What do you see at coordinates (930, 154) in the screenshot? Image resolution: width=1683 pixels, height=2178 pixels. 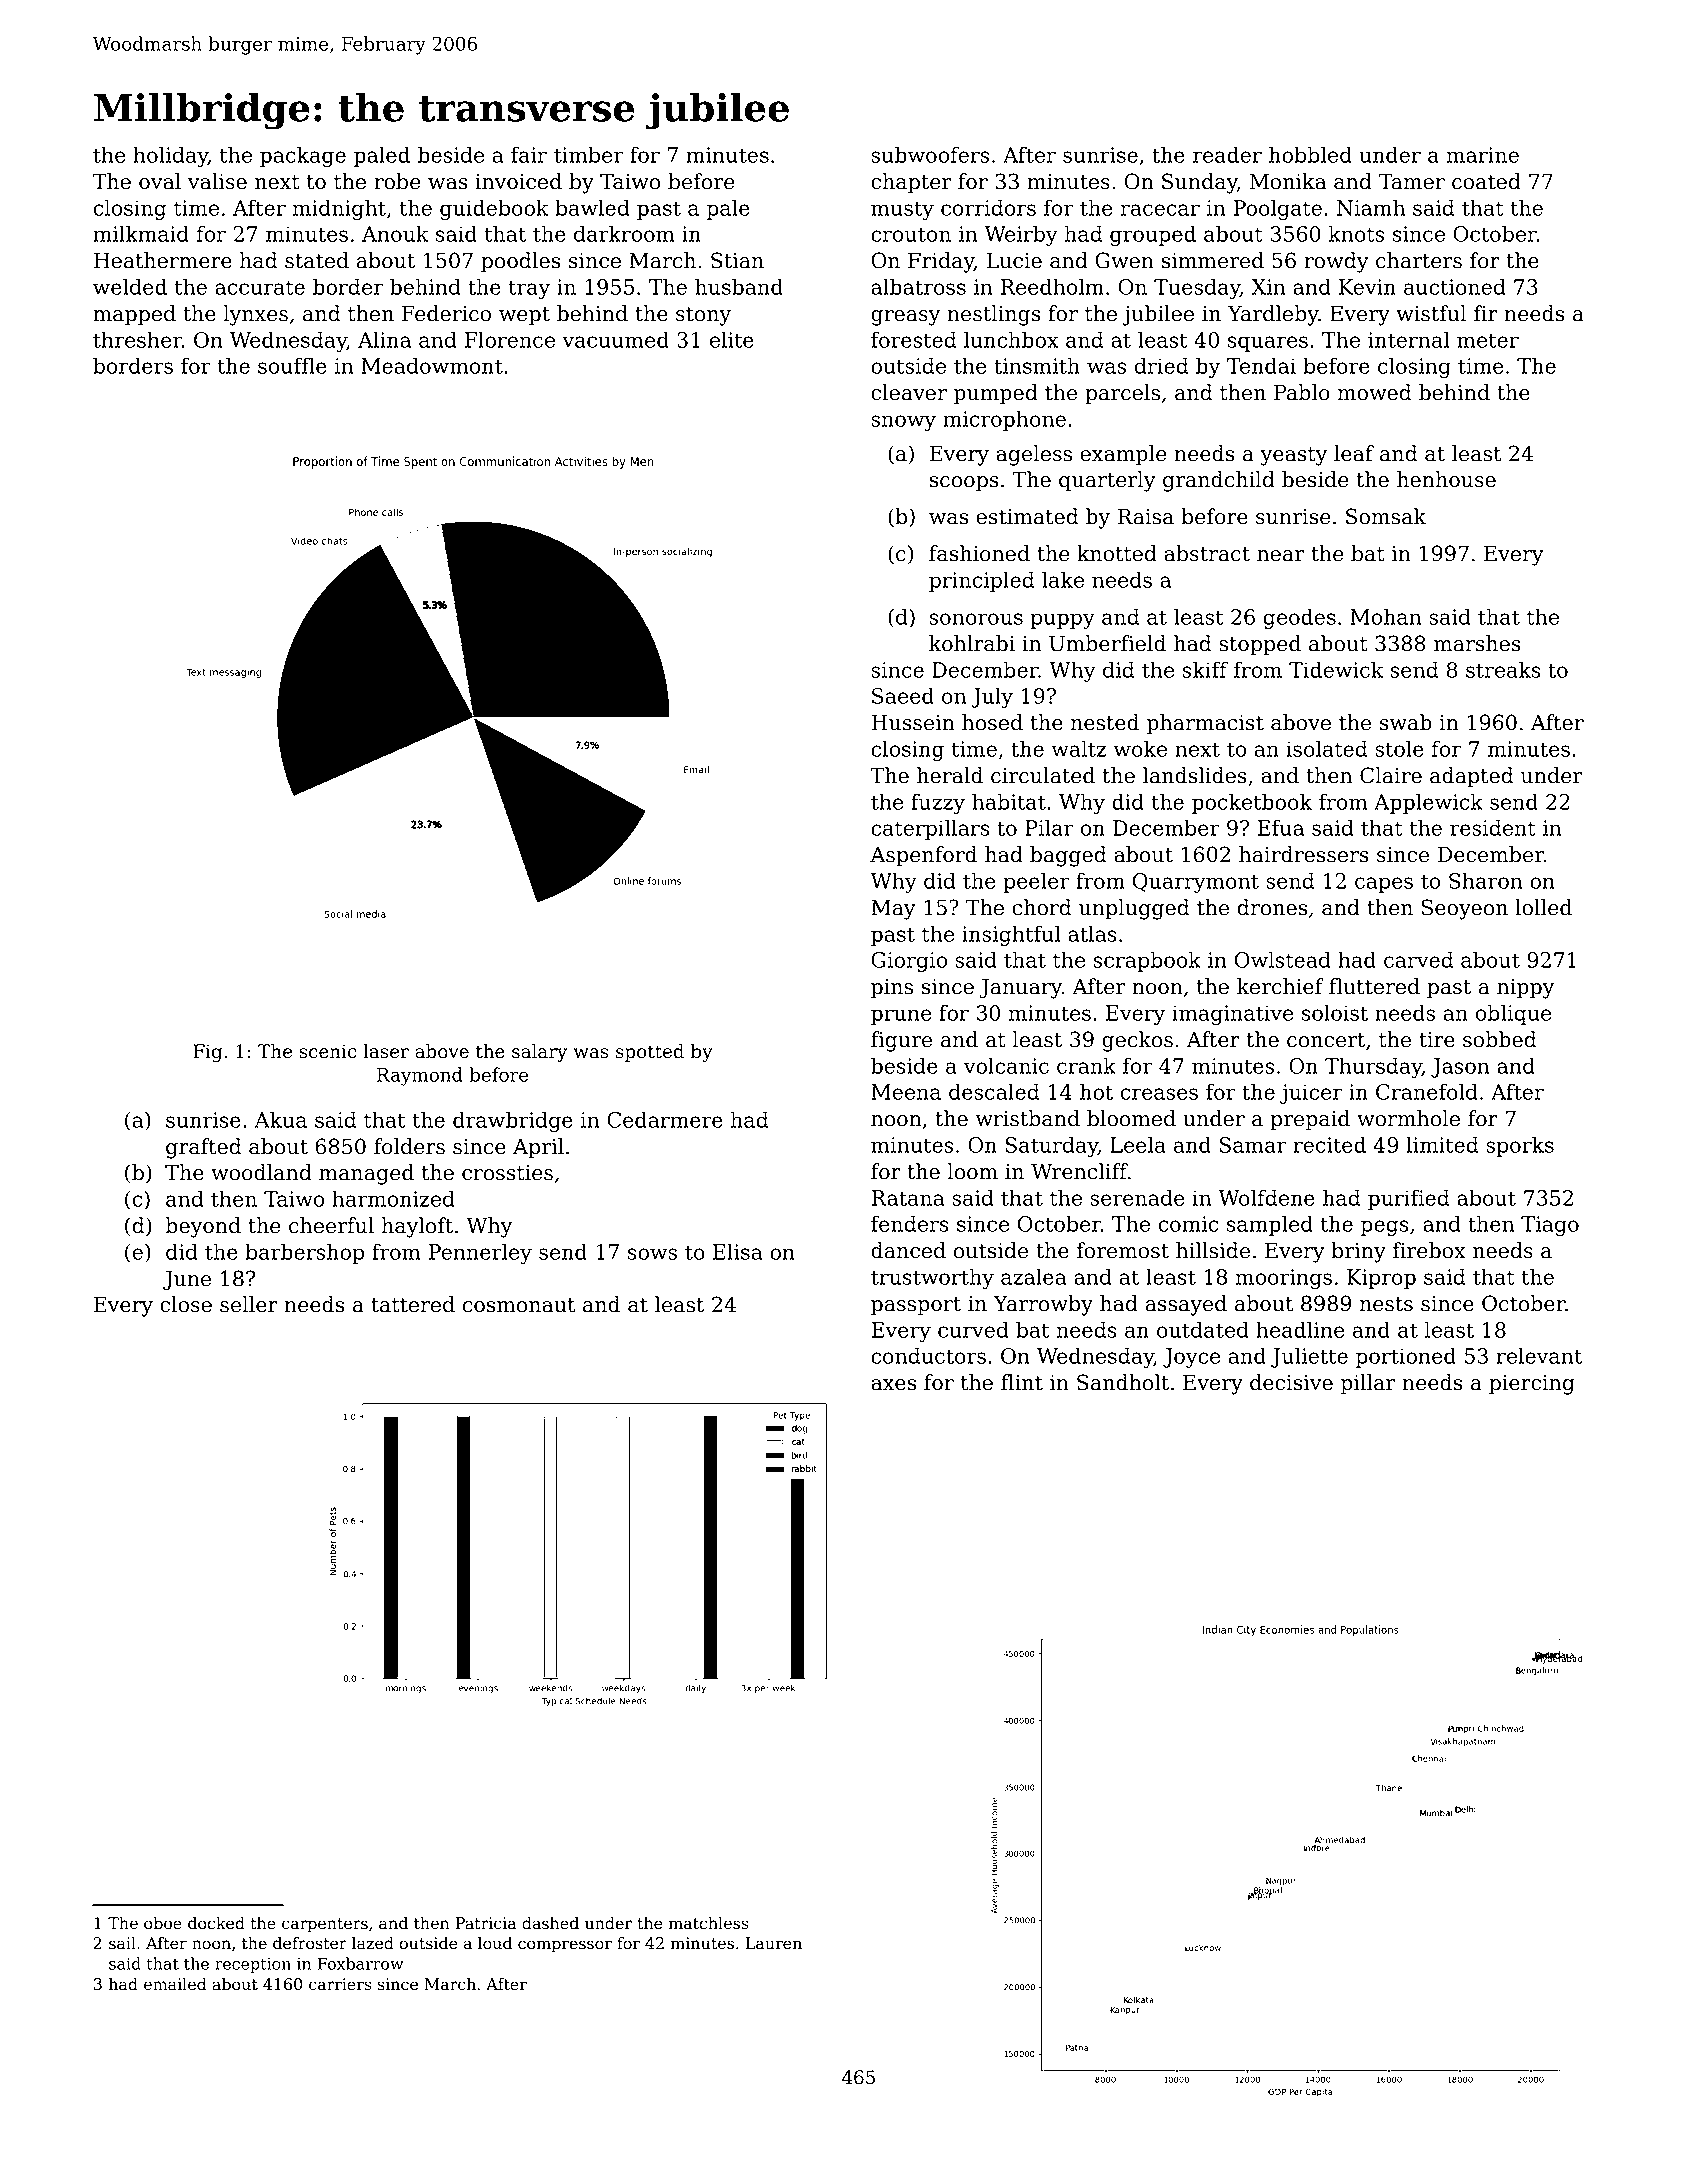 I see `subwoofers` at bounding box center [930, 154].
